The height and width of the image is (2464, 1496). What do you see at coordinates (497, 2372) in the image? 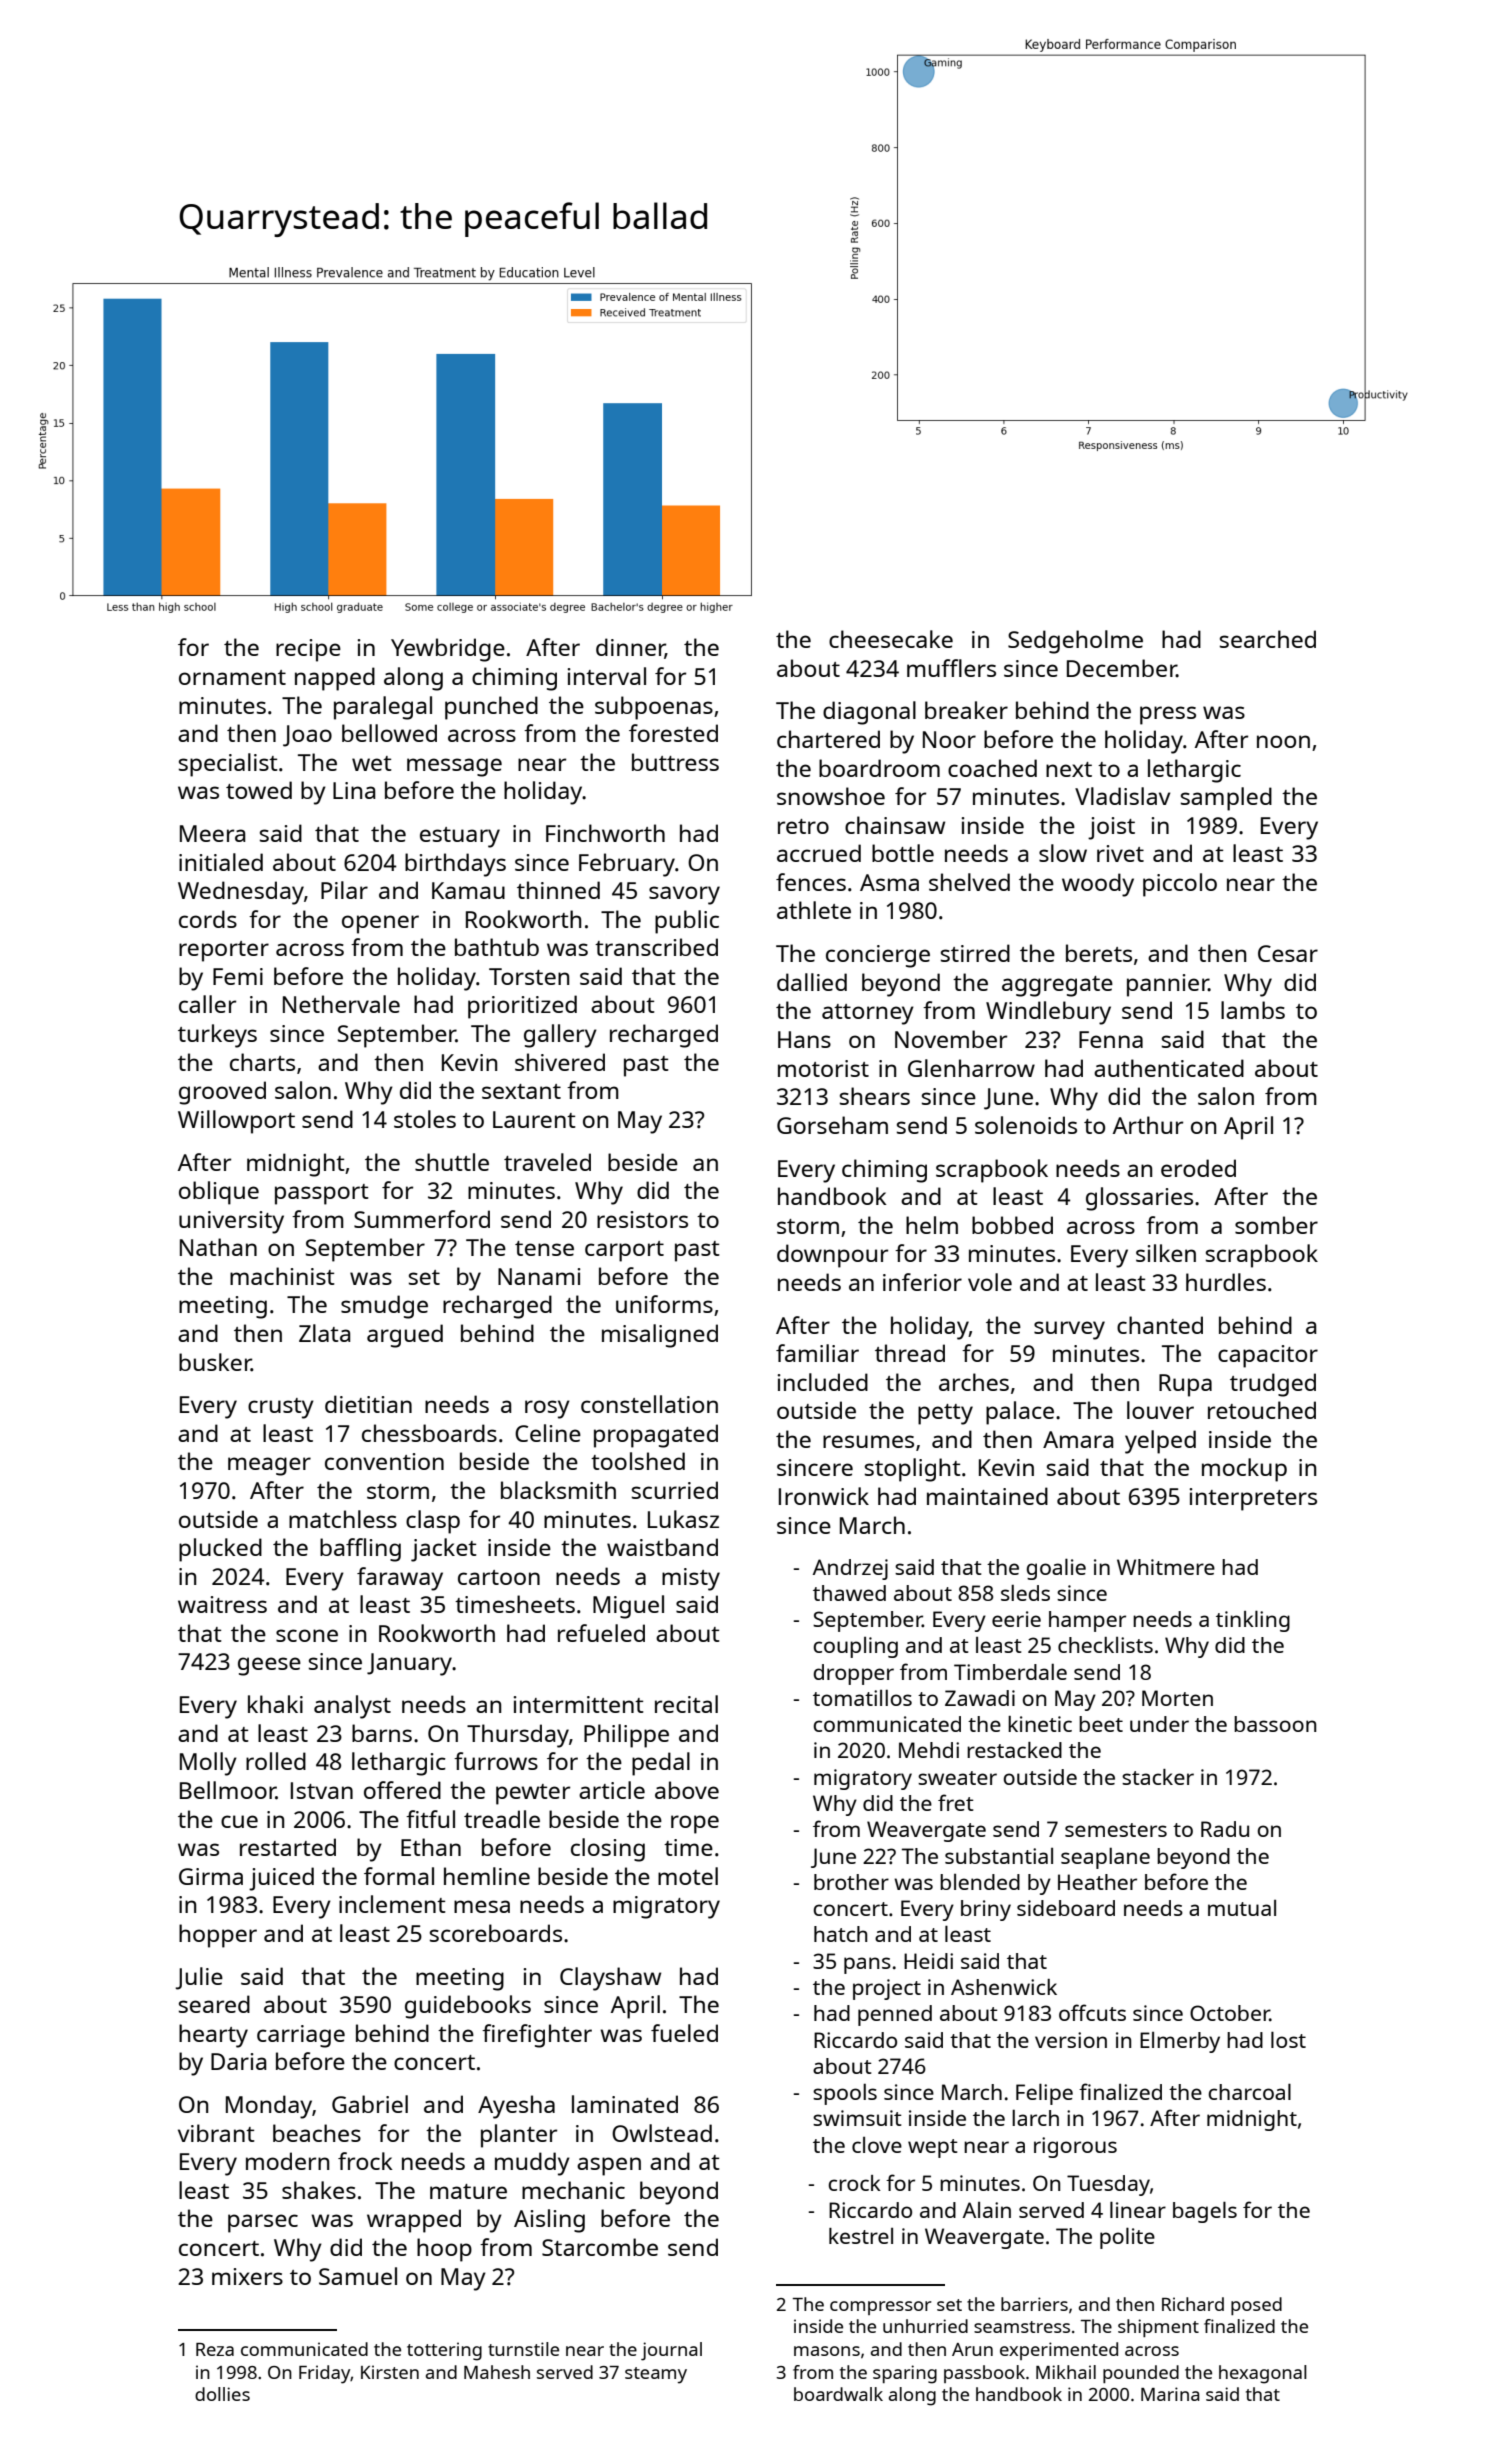
I see `Mahesh` at bounding box center [497, 2372].
